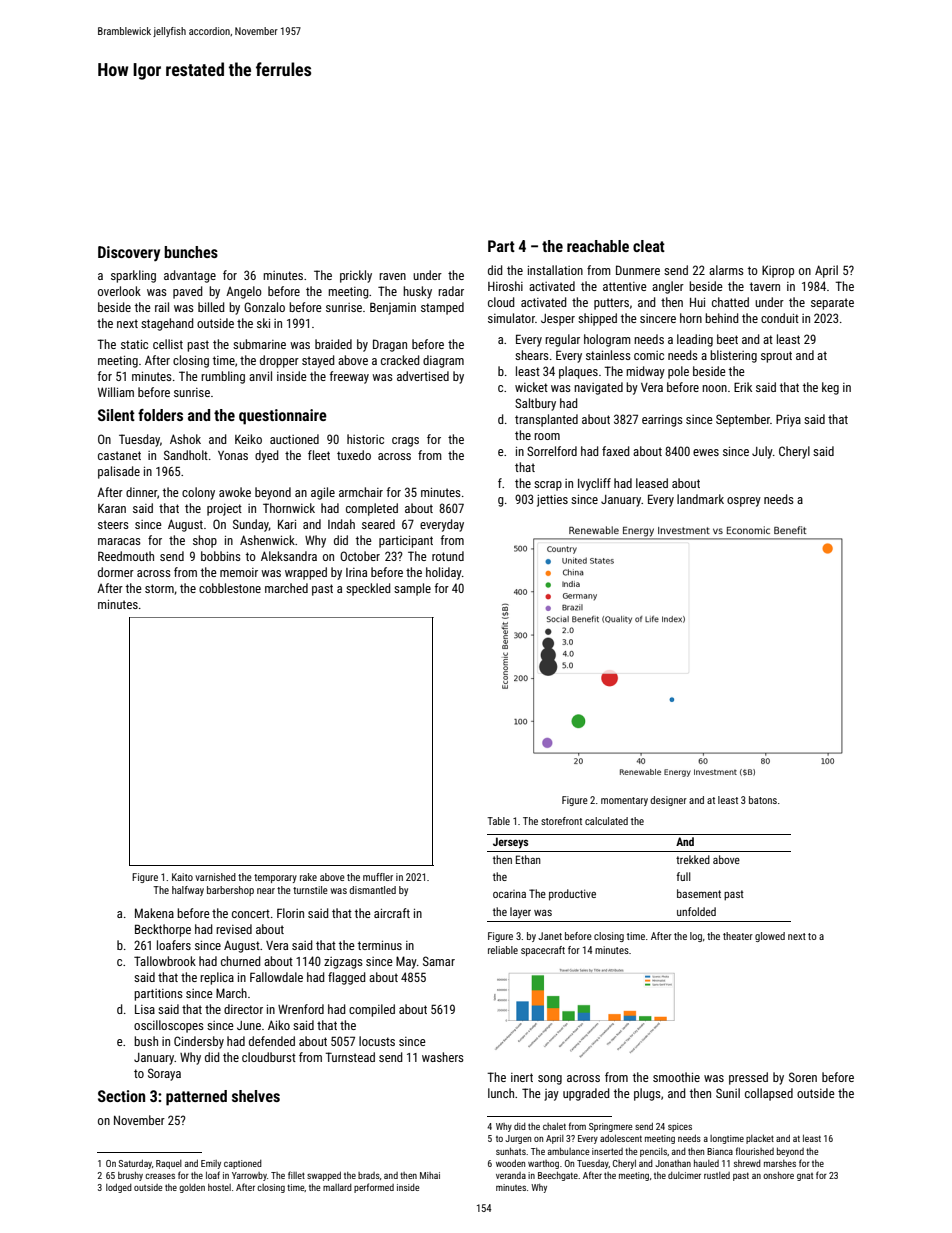 The width and height of the screenshot is (952, 1233). I want to click on bunches, so click(191, 252).
